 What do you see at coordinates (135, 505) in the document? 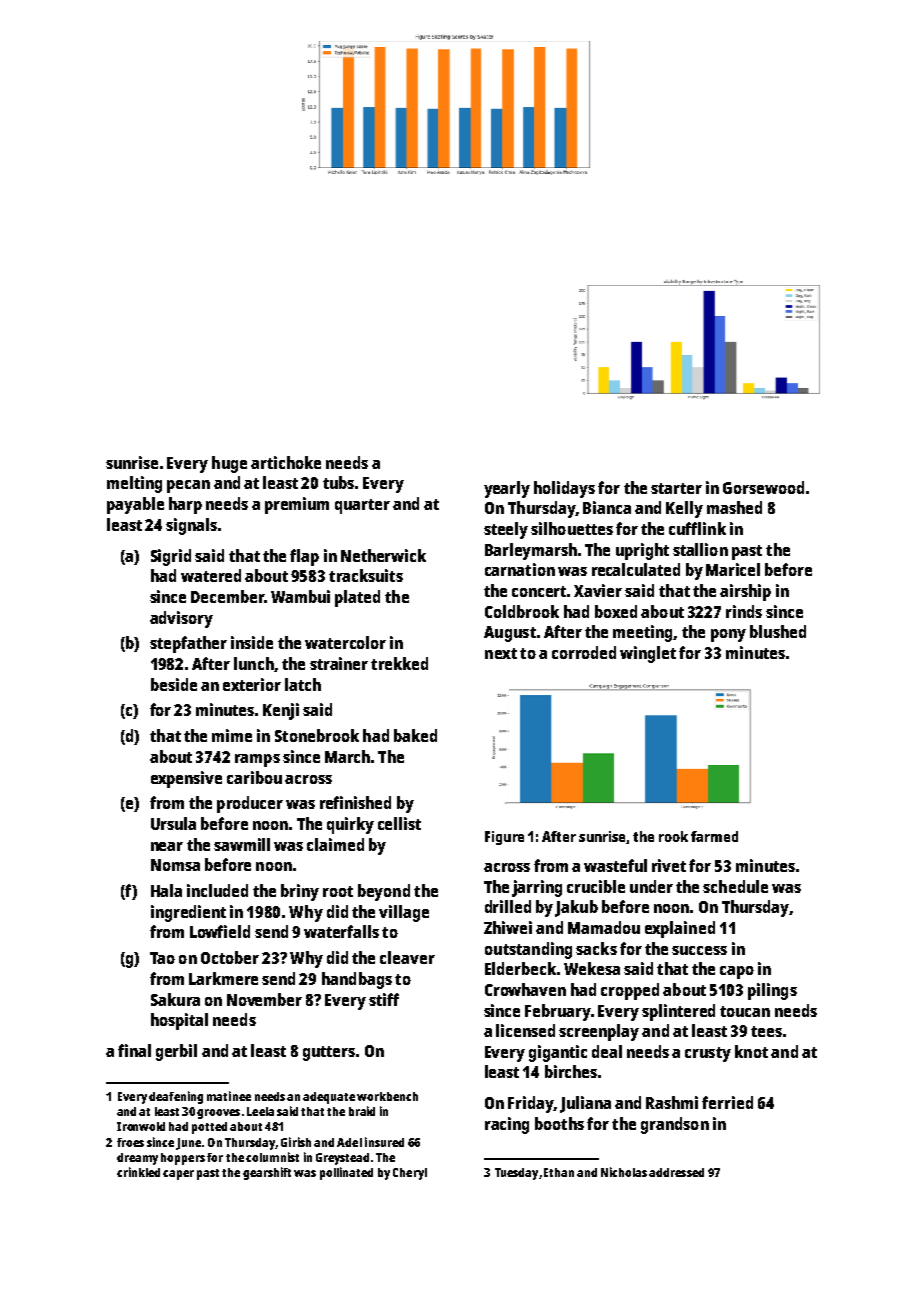
I see `payable` at bounding box center [135, 505].
